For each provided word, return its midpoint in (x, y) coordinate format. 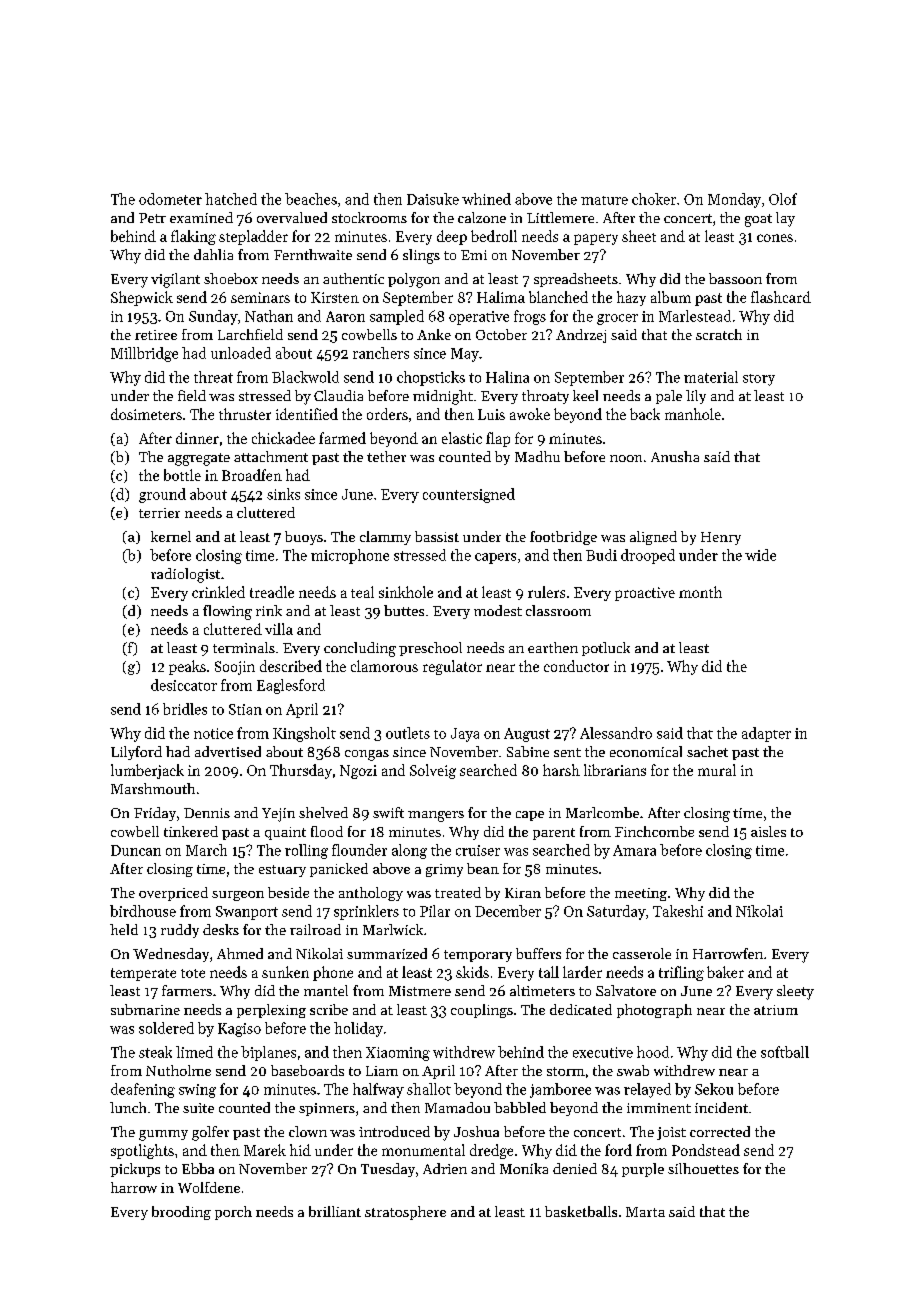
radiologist (185, 575)
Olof (783, 199)
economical (646, 751)
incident (721, 1107)
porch (233, 1213)
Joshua (476, 1131)
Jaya (465, 735)
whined (486, 199)
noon (626, 458)
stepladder (253, 237)
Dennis (207, 813)
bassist (437, 536)
